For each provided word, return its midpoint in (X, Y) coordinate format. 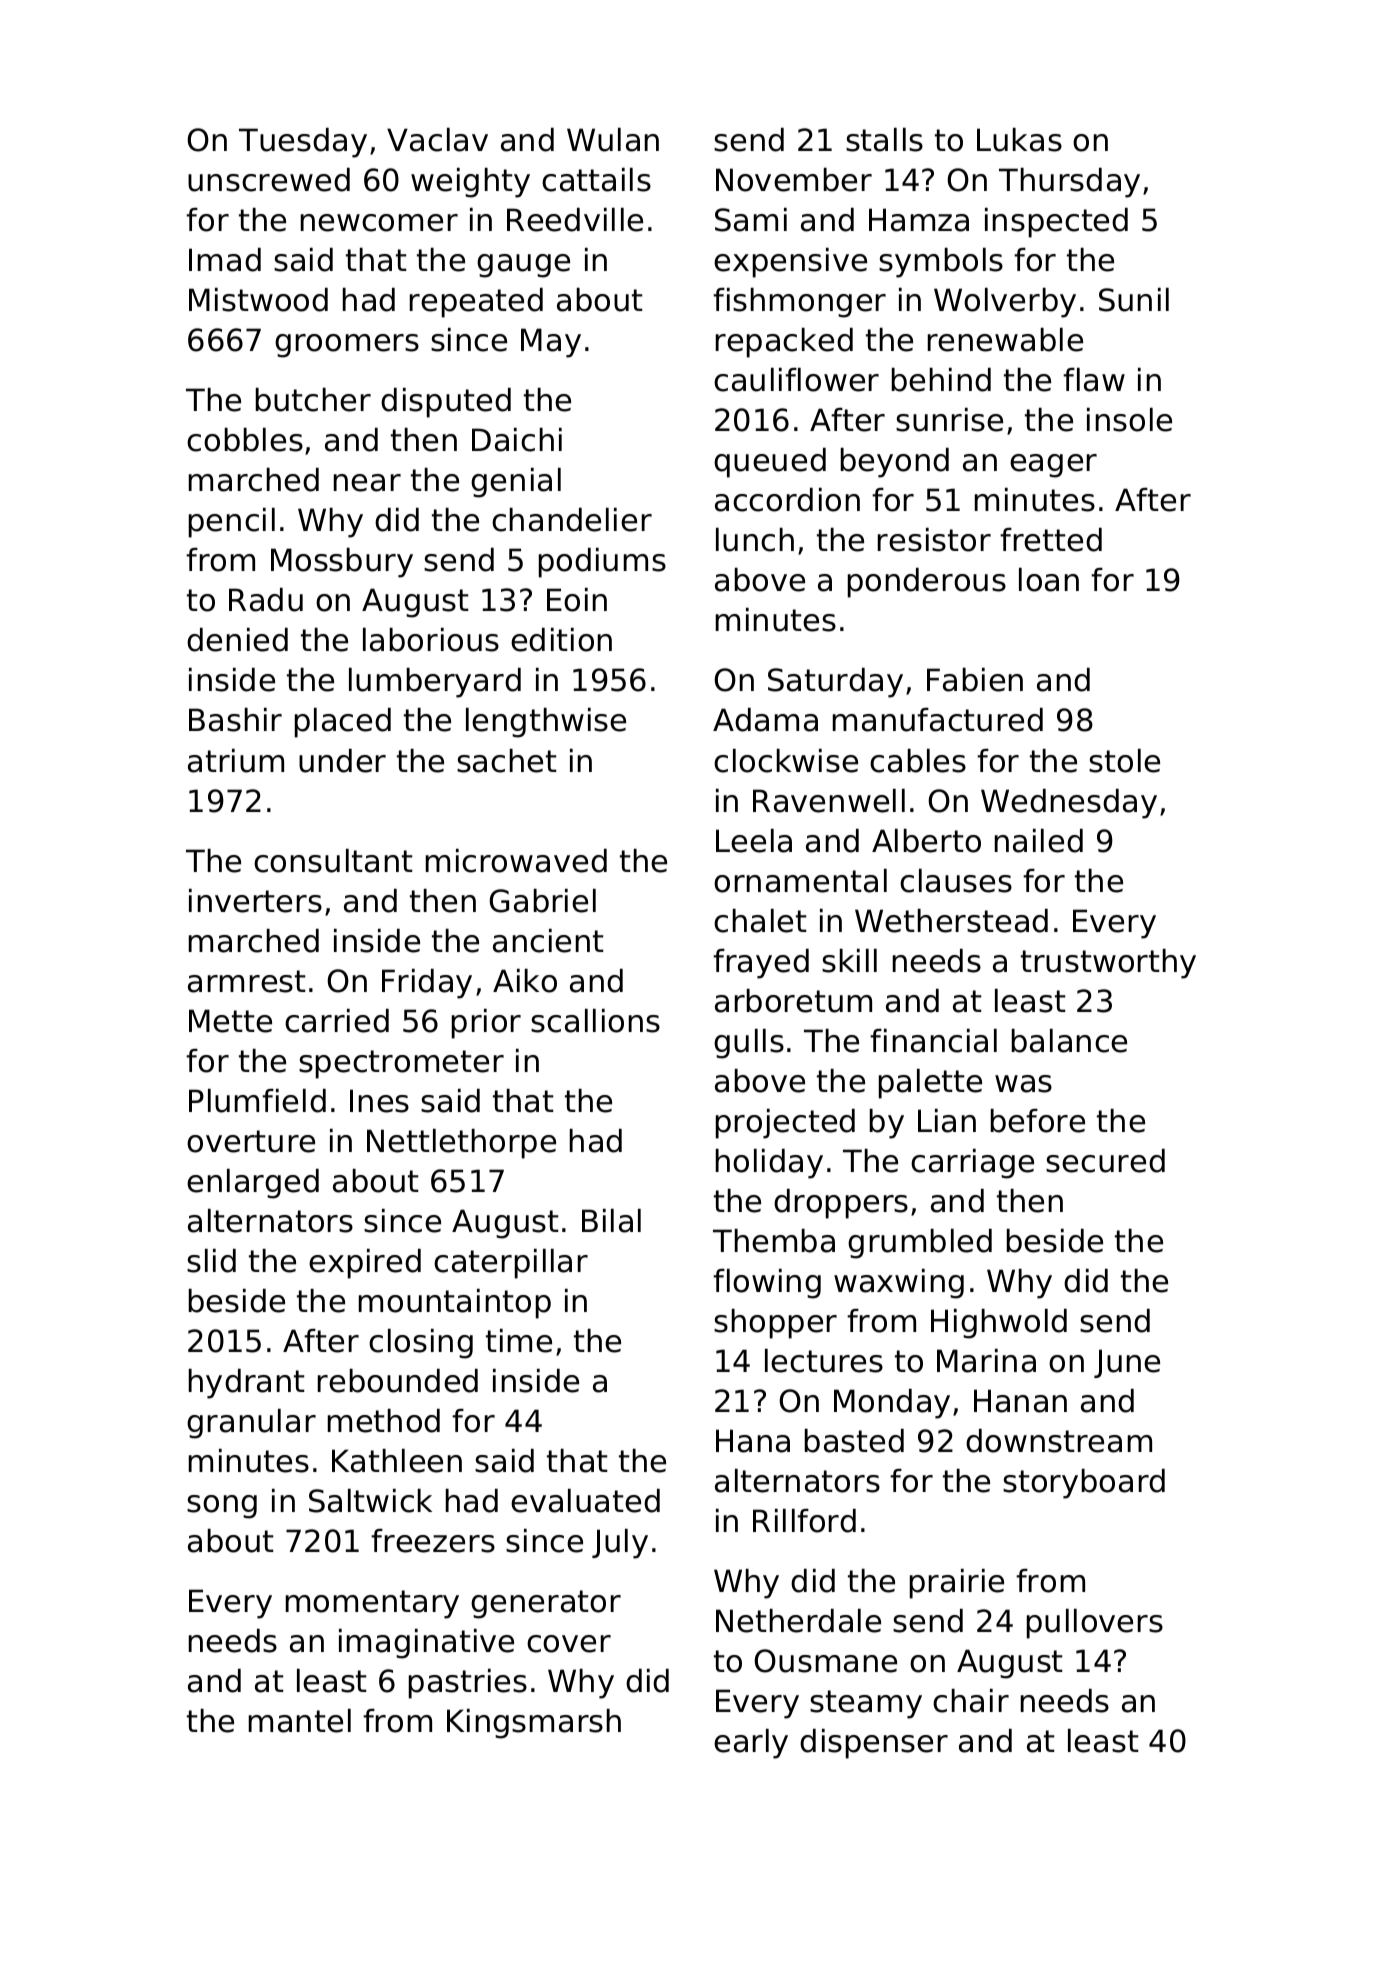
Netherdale (798, 1621)
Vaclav (437, 140)
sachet (507, 761)
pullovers (1095, 1624)
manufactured (938, 720)
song (222, 1507)
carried (337, 1021)
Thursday (1069, 183)
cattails (596, 180)
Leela (754, 841)
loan (1049, 580)
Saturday (835, 683)
